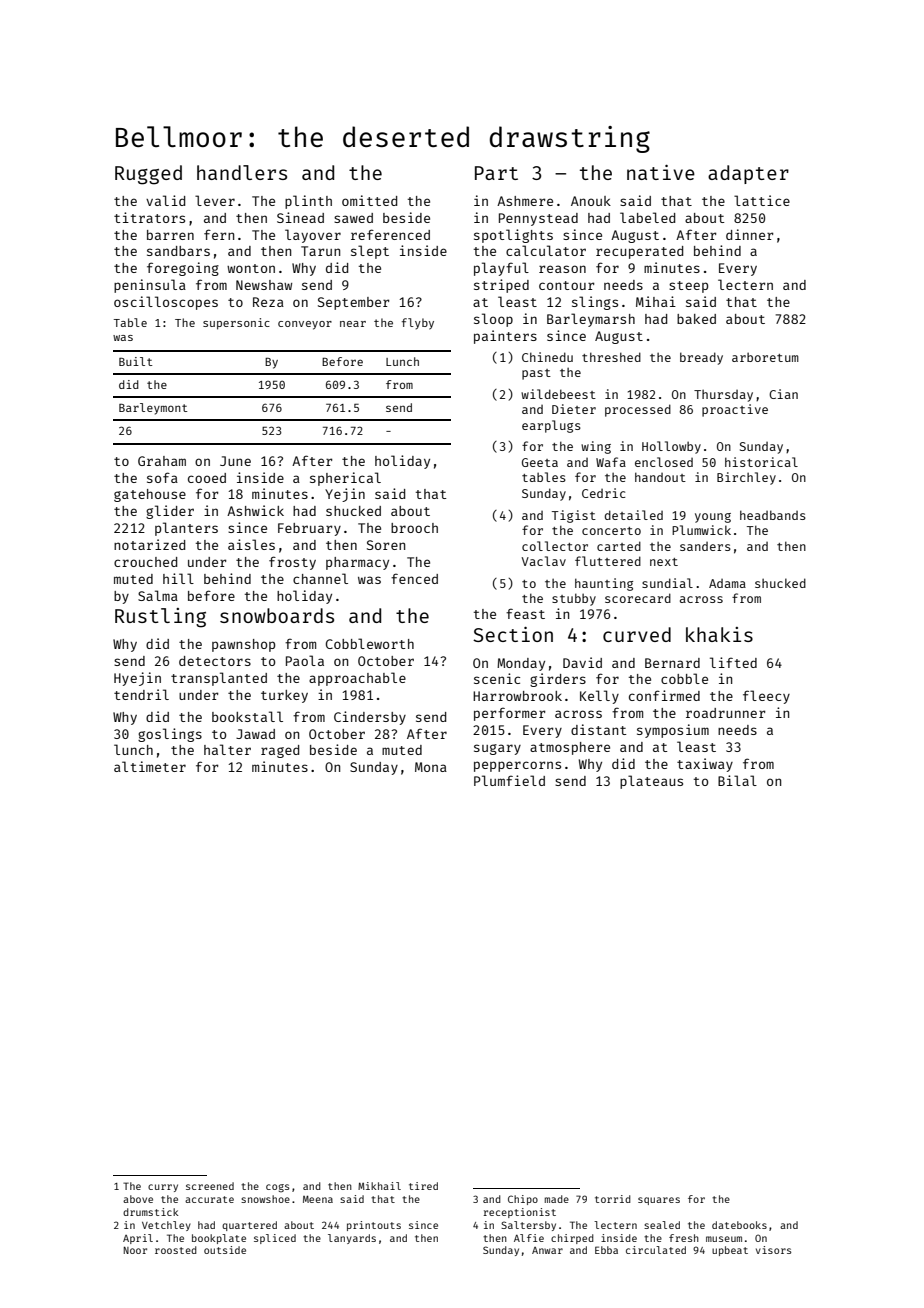  I want to click on Vaclav, so click(544, 561).
